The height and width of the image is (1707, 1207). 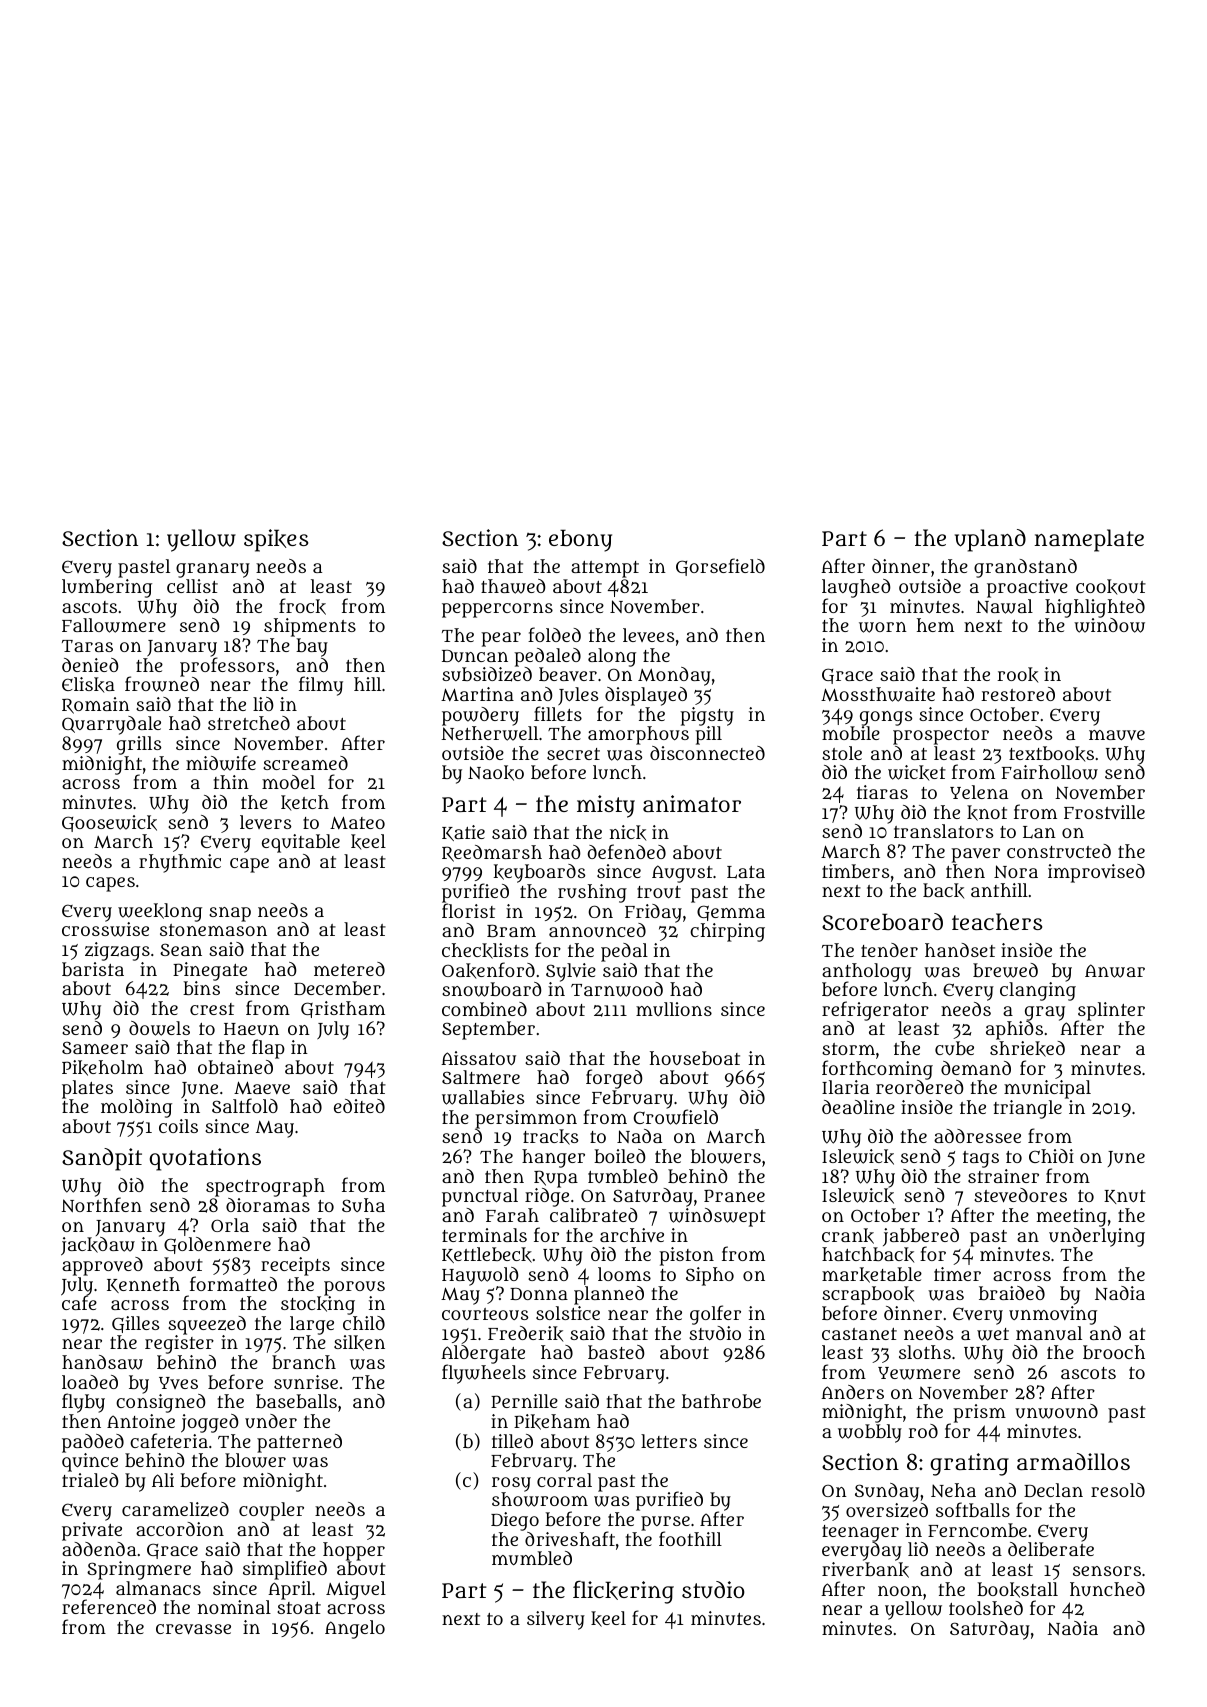 What do you see at coordinates (990, 540) in the image?
I see `upland` at bounding box center [990, 540].
